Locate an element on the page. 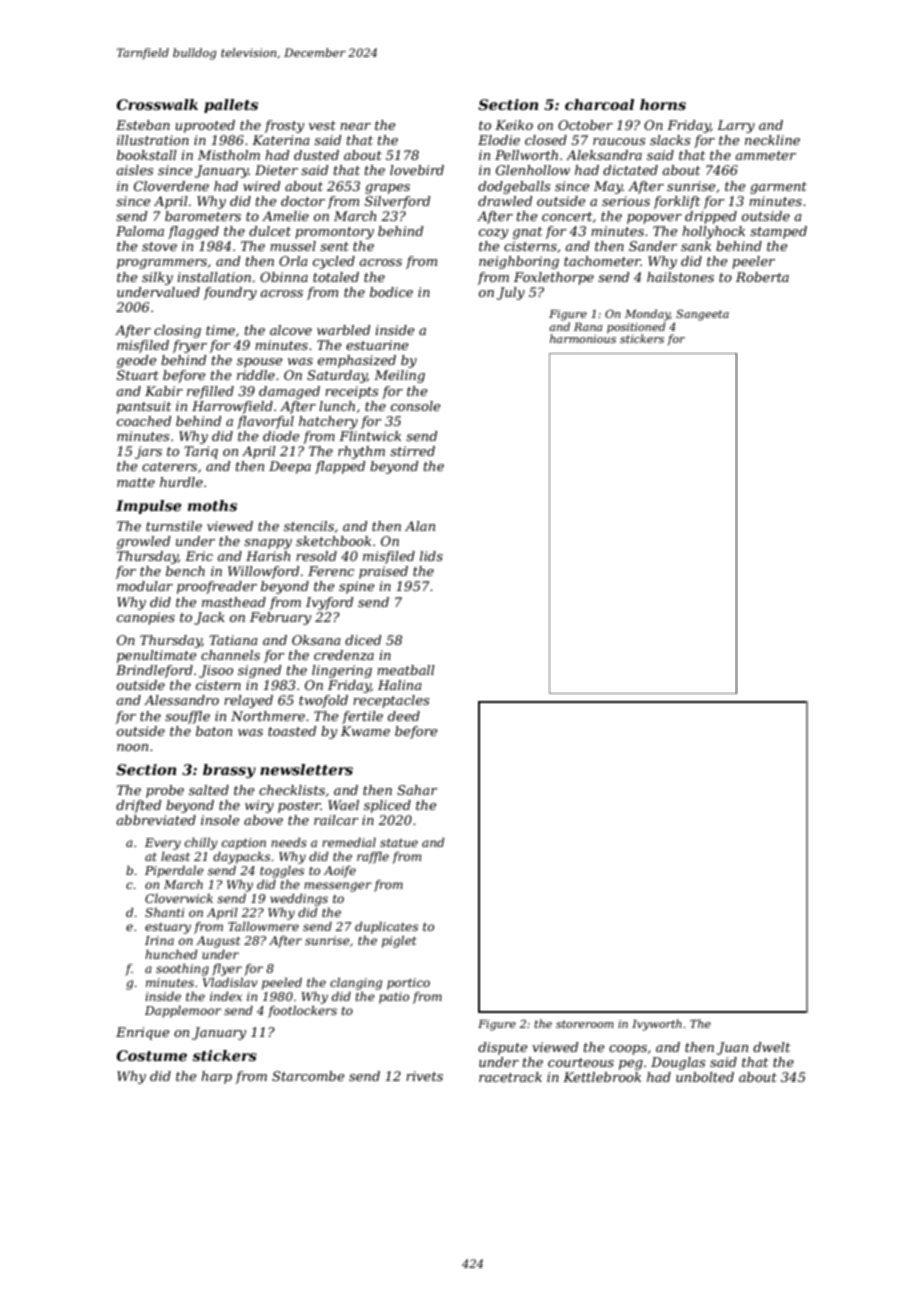 Image resolution: width=924 pixels, height=1308 pixels. charcoal is located at coordinates (599, 104).
